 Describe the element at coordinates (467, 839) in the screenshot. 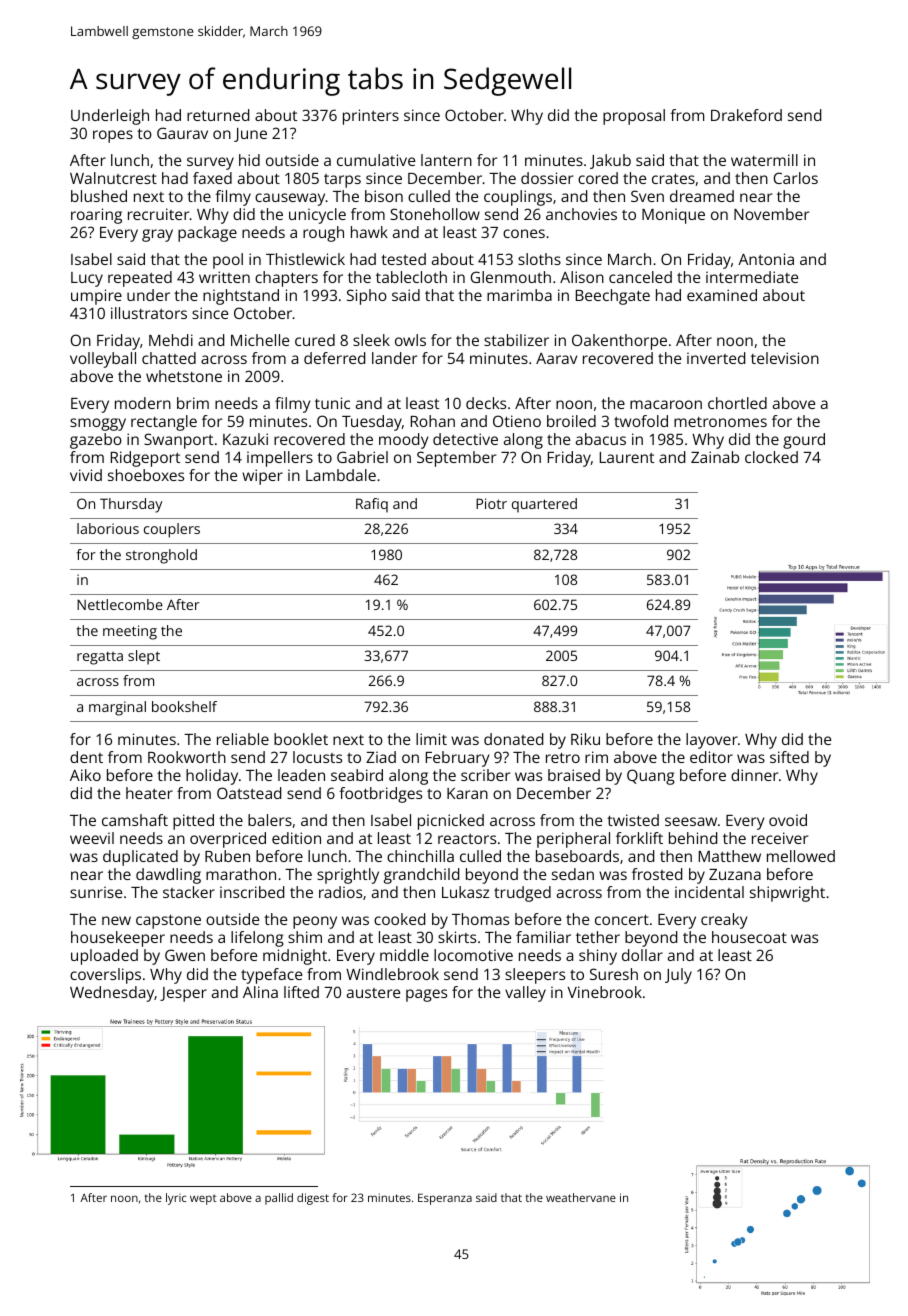

I see `reactors` at that location.
